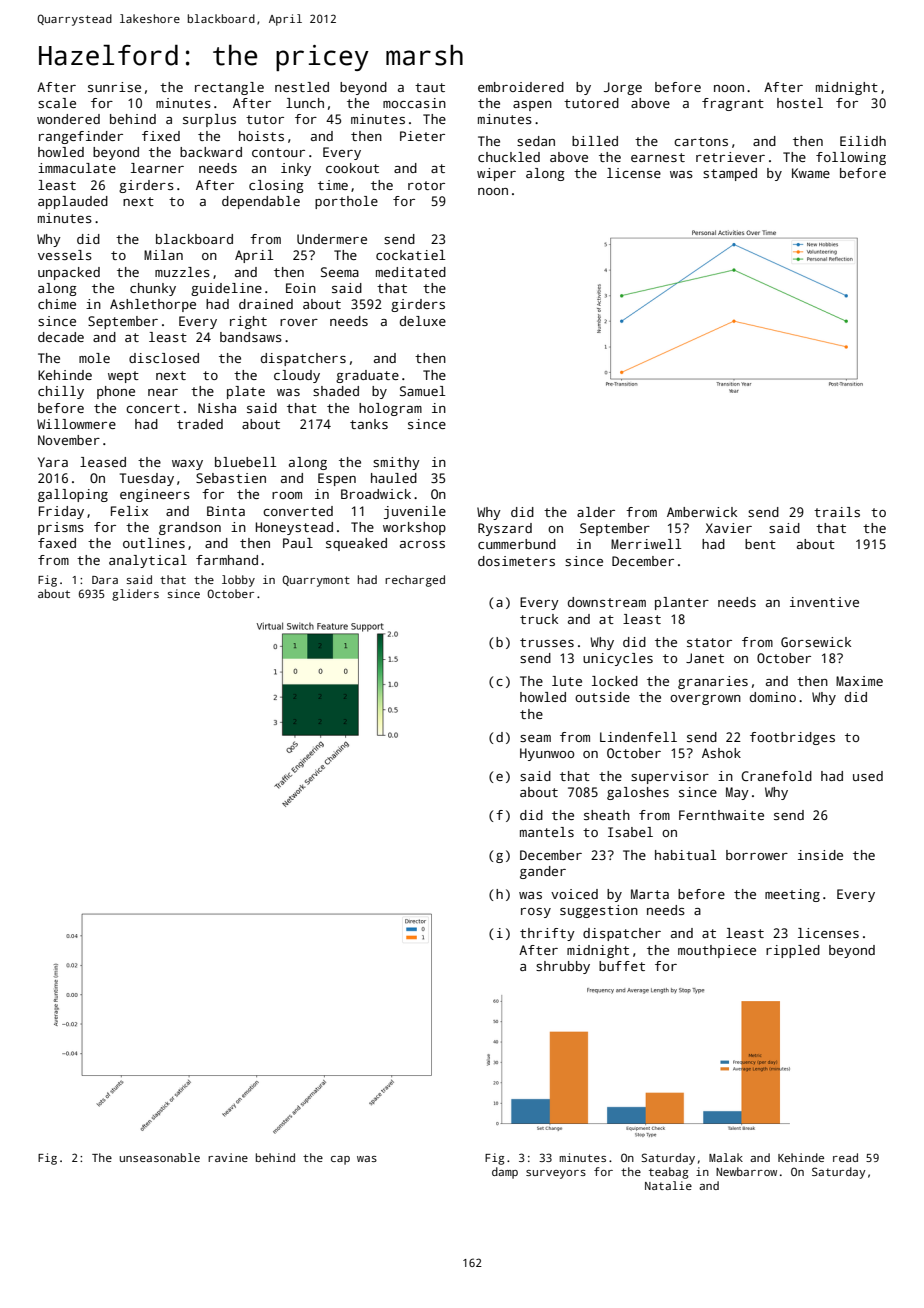  I want to click on Jorge, so click(623, 88).
